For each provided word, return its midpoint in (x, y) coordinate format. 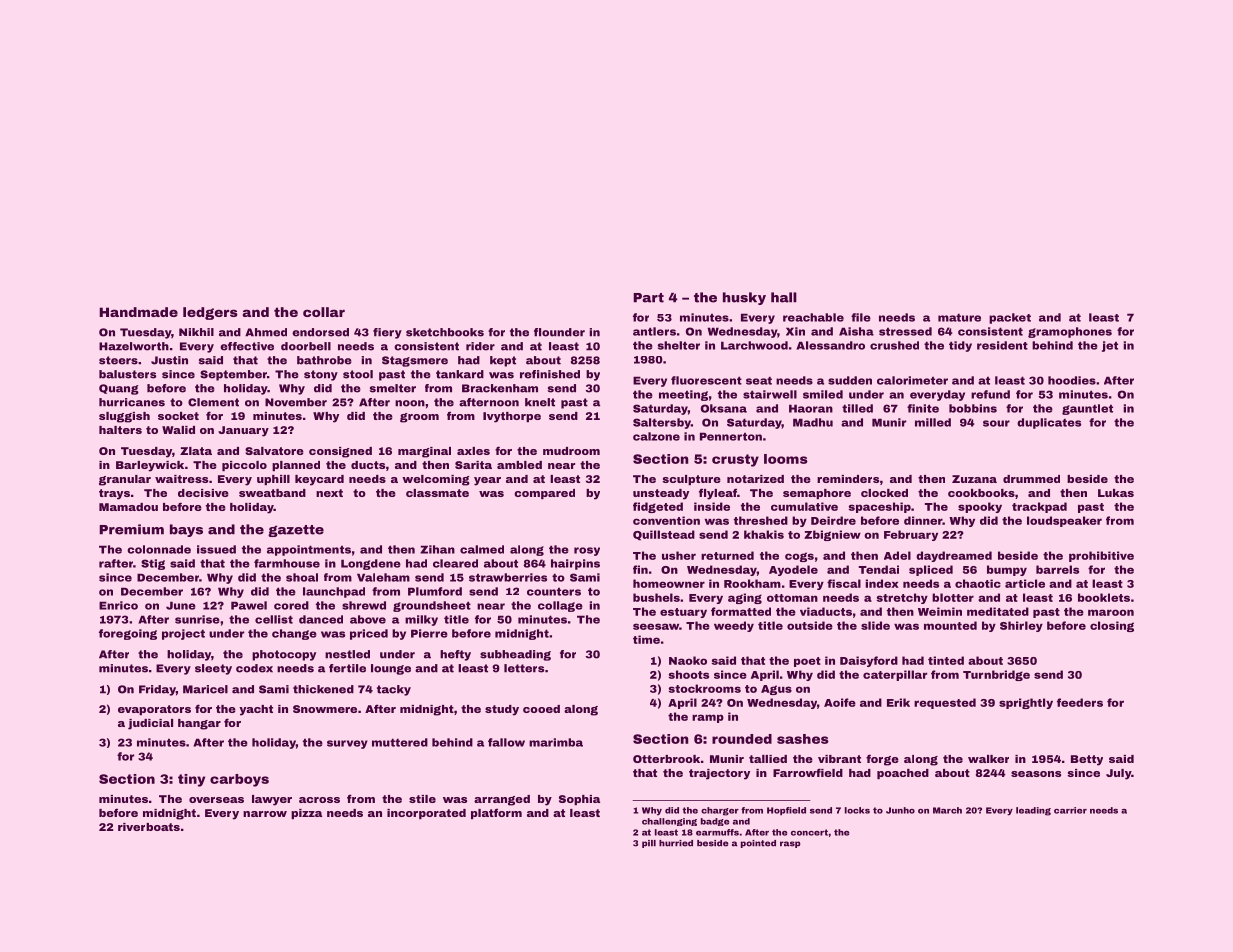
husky (744, 298)
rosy (587, 551)
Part (648, 298)
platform (496, 813)
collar (324, 312)
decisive (203, 493)
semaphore (817, 494)
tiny (191, 780)
